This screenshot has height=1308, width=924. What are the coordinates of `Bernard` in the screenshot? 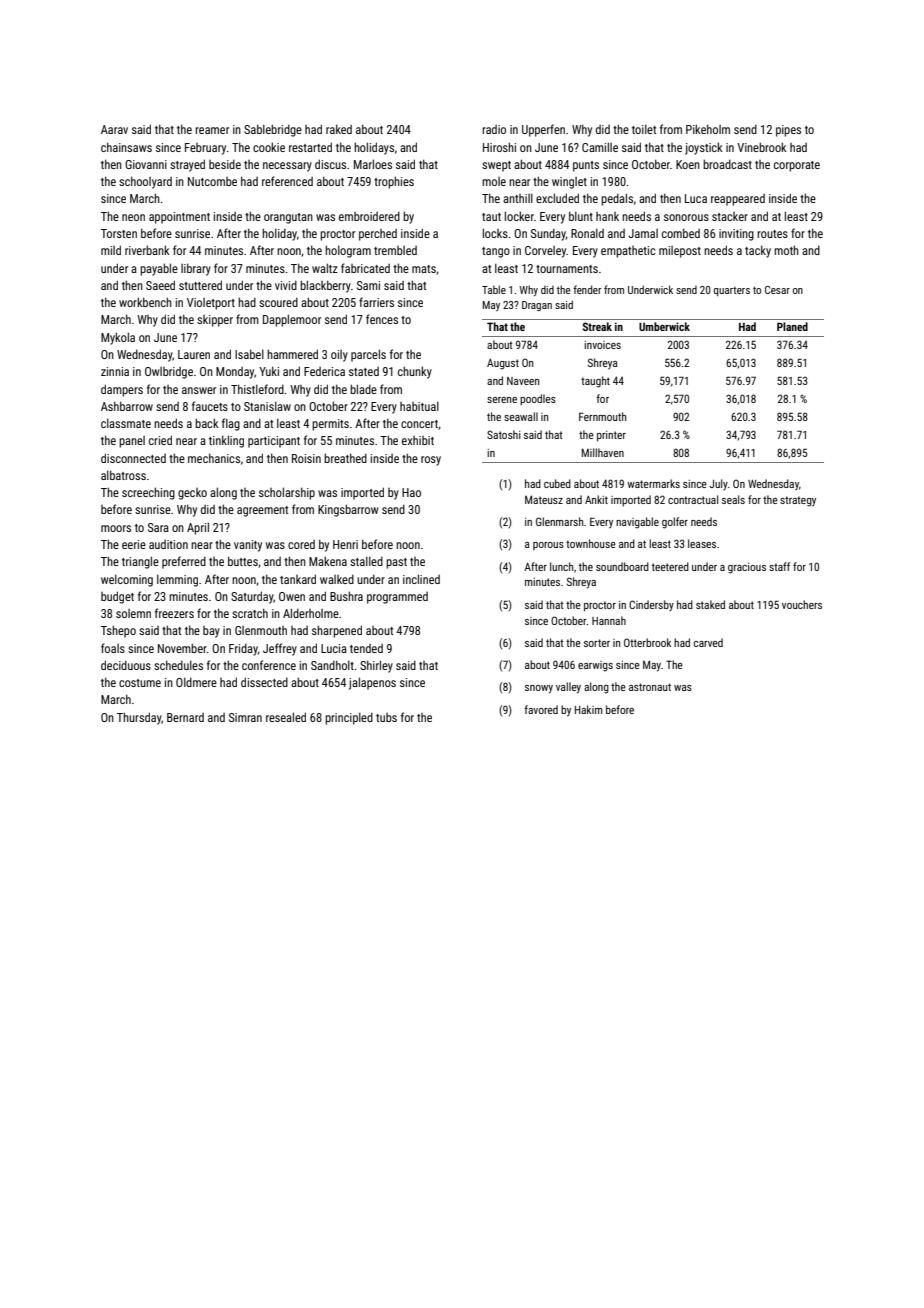 It's located at (185, 717).
